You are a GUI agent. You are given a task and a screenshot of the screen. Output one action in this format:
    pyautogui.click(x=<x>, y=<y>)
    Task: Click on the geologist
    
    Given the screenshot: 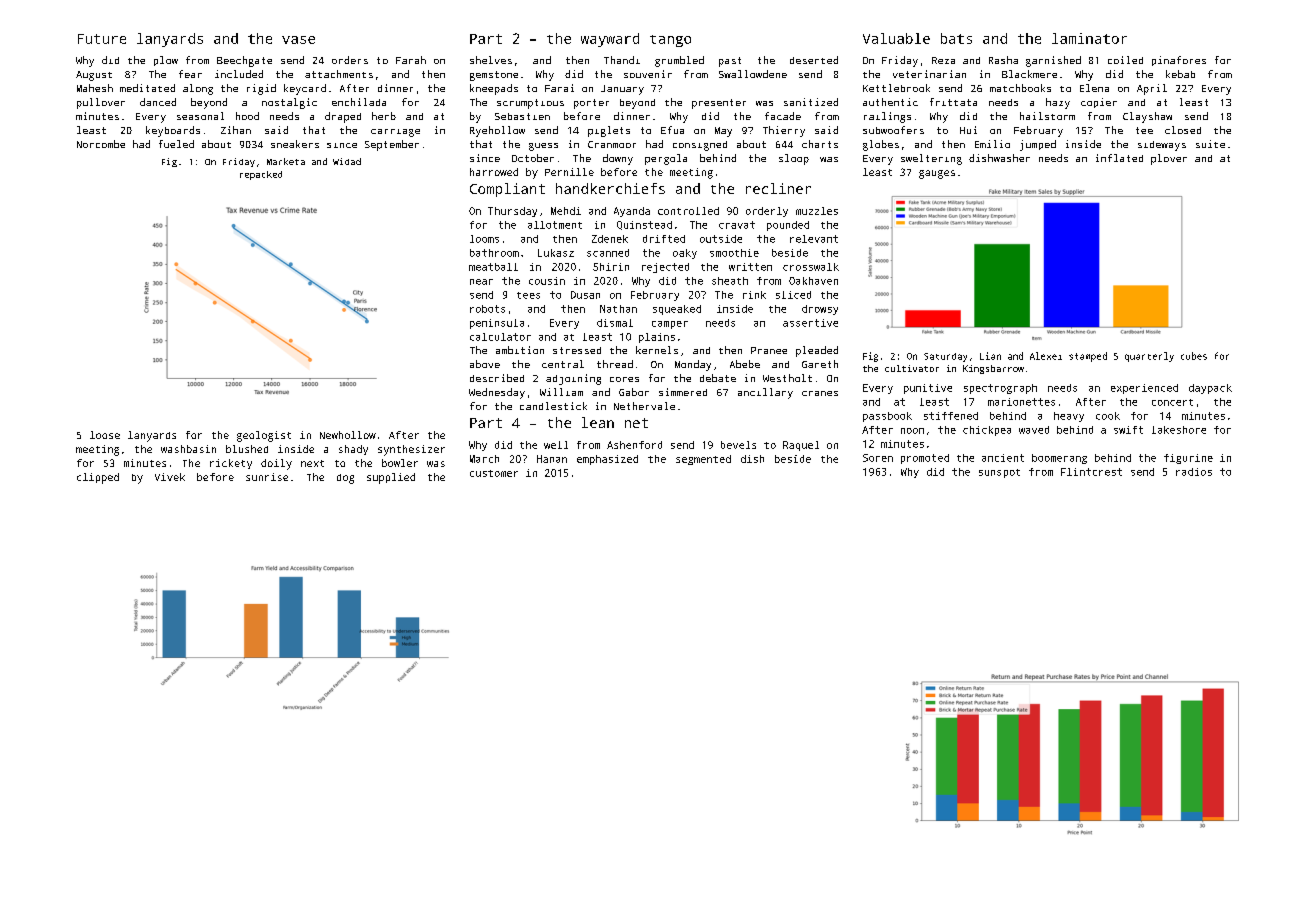 What is the action you would take?
    pyautogui.click(x=264, y=436)
